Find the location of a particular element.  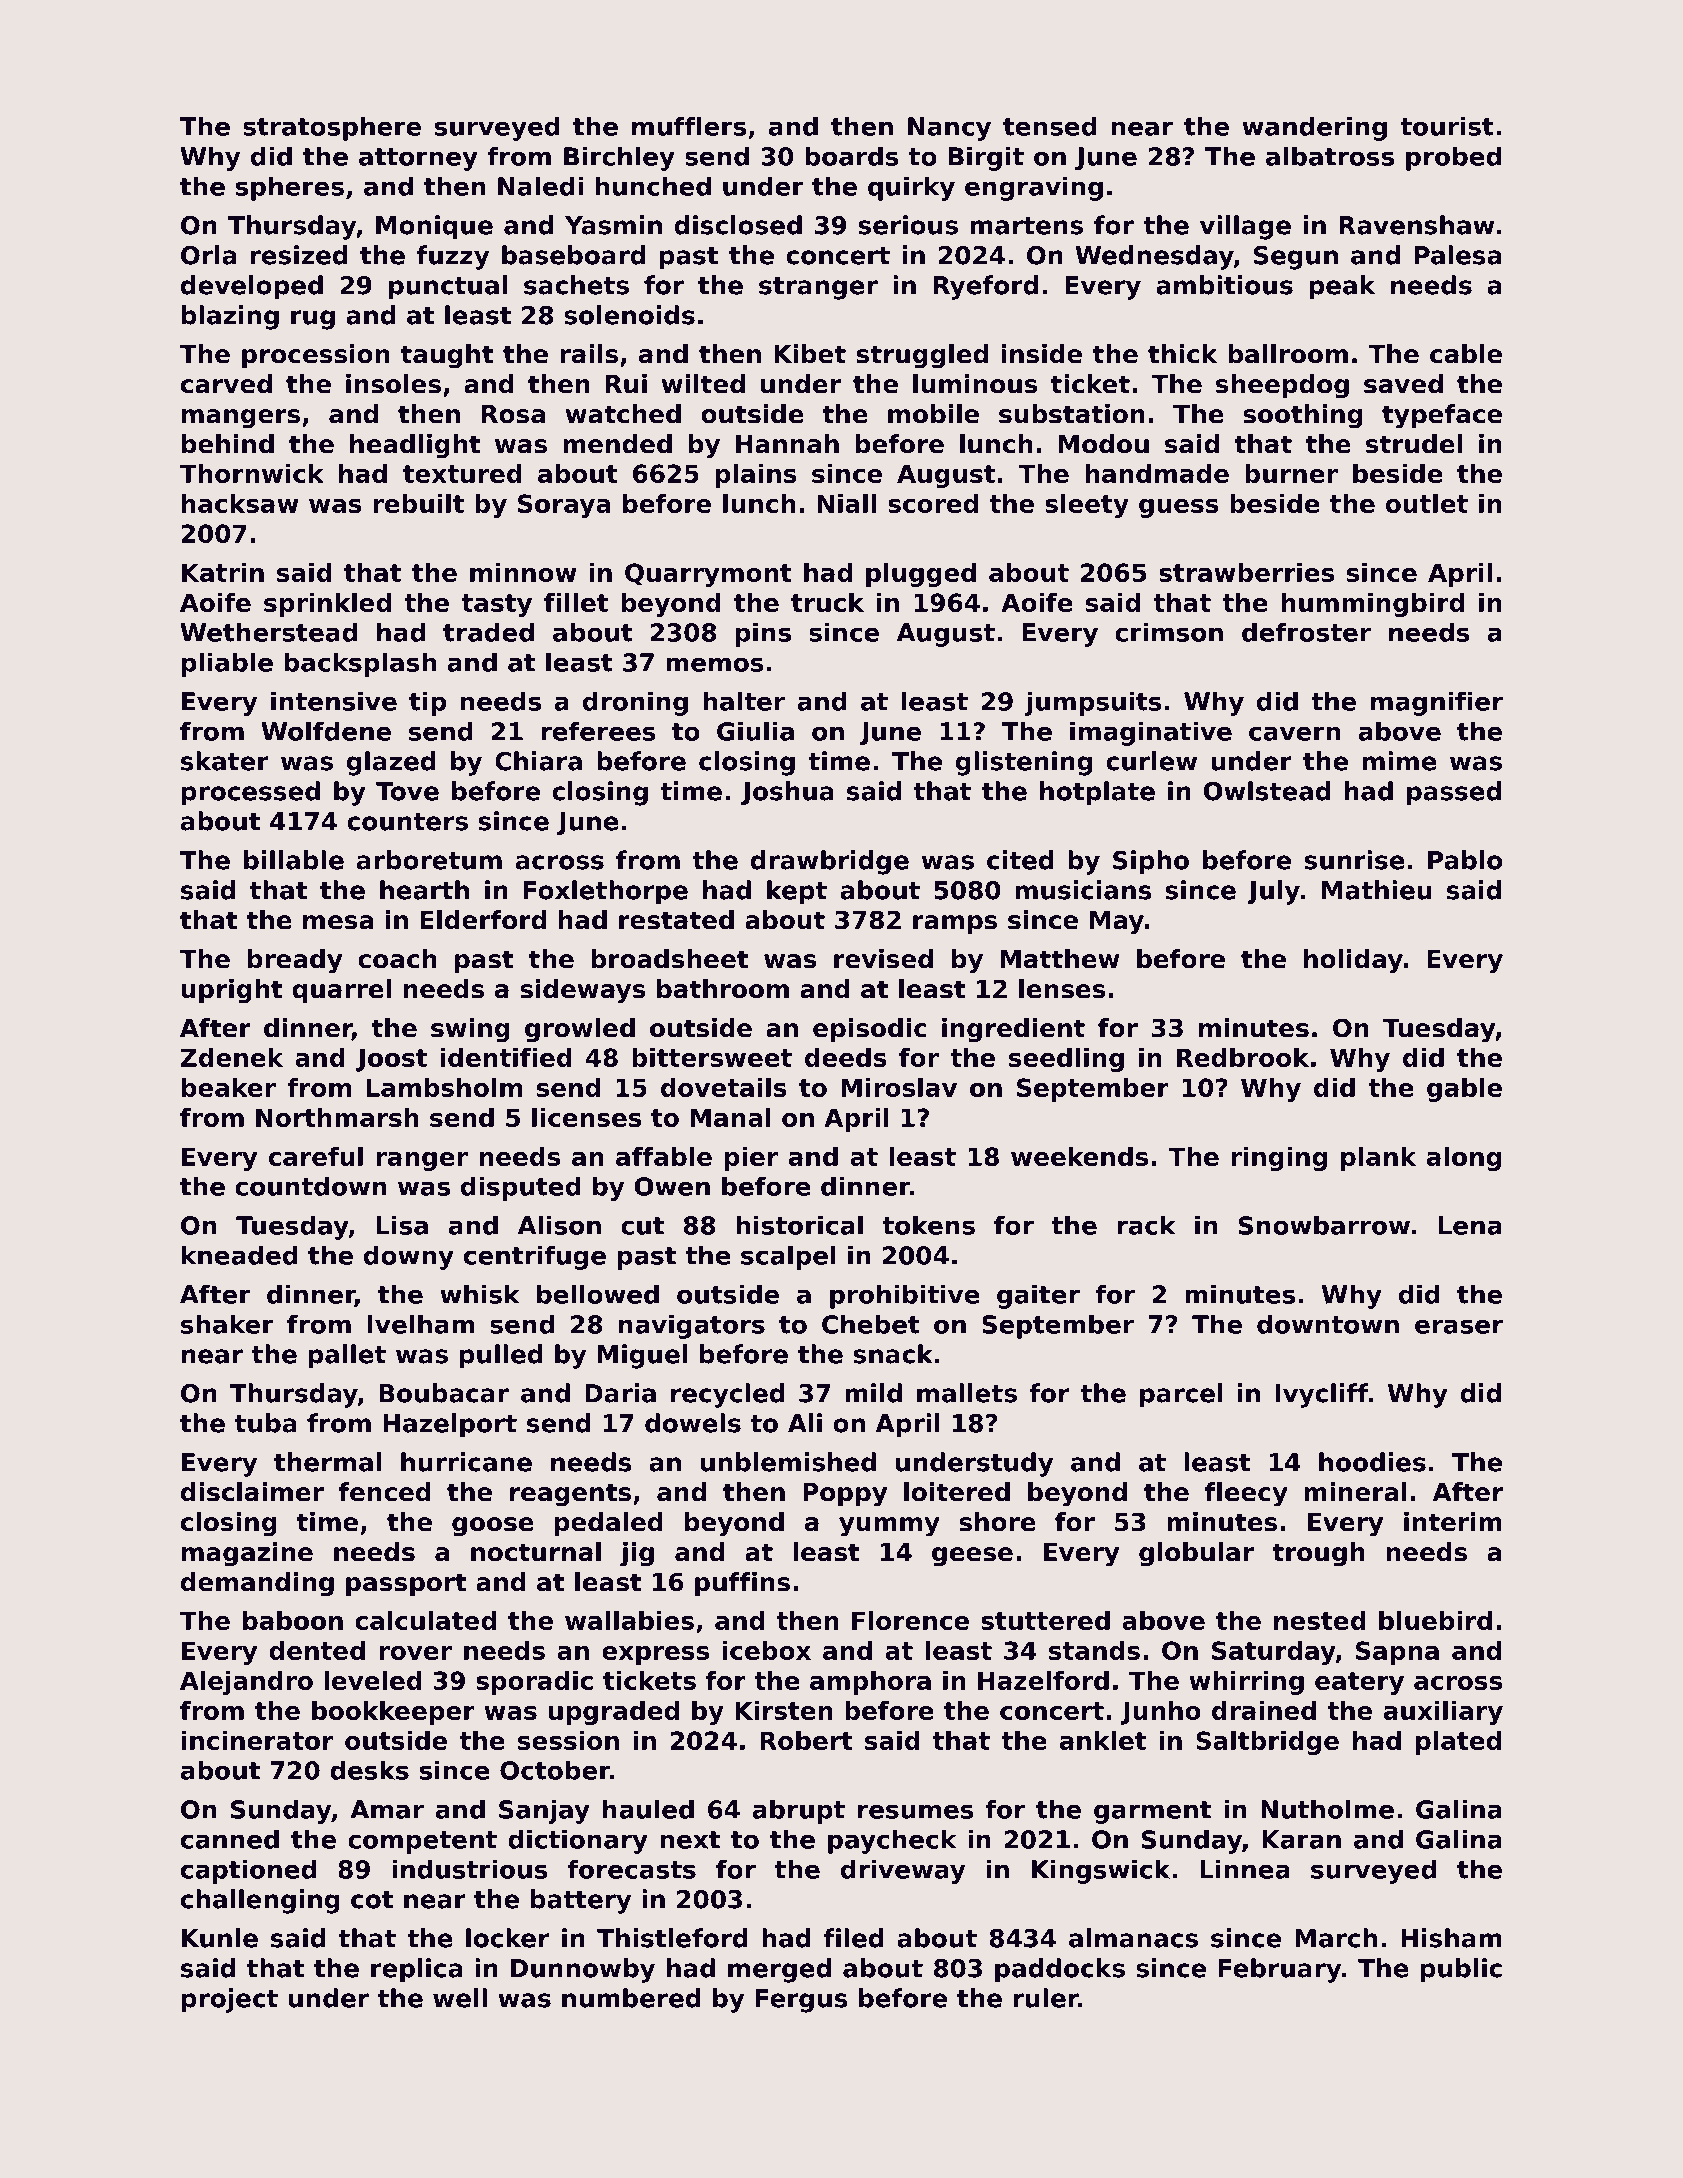

eraser is located at coordinates (1459, 1326).
